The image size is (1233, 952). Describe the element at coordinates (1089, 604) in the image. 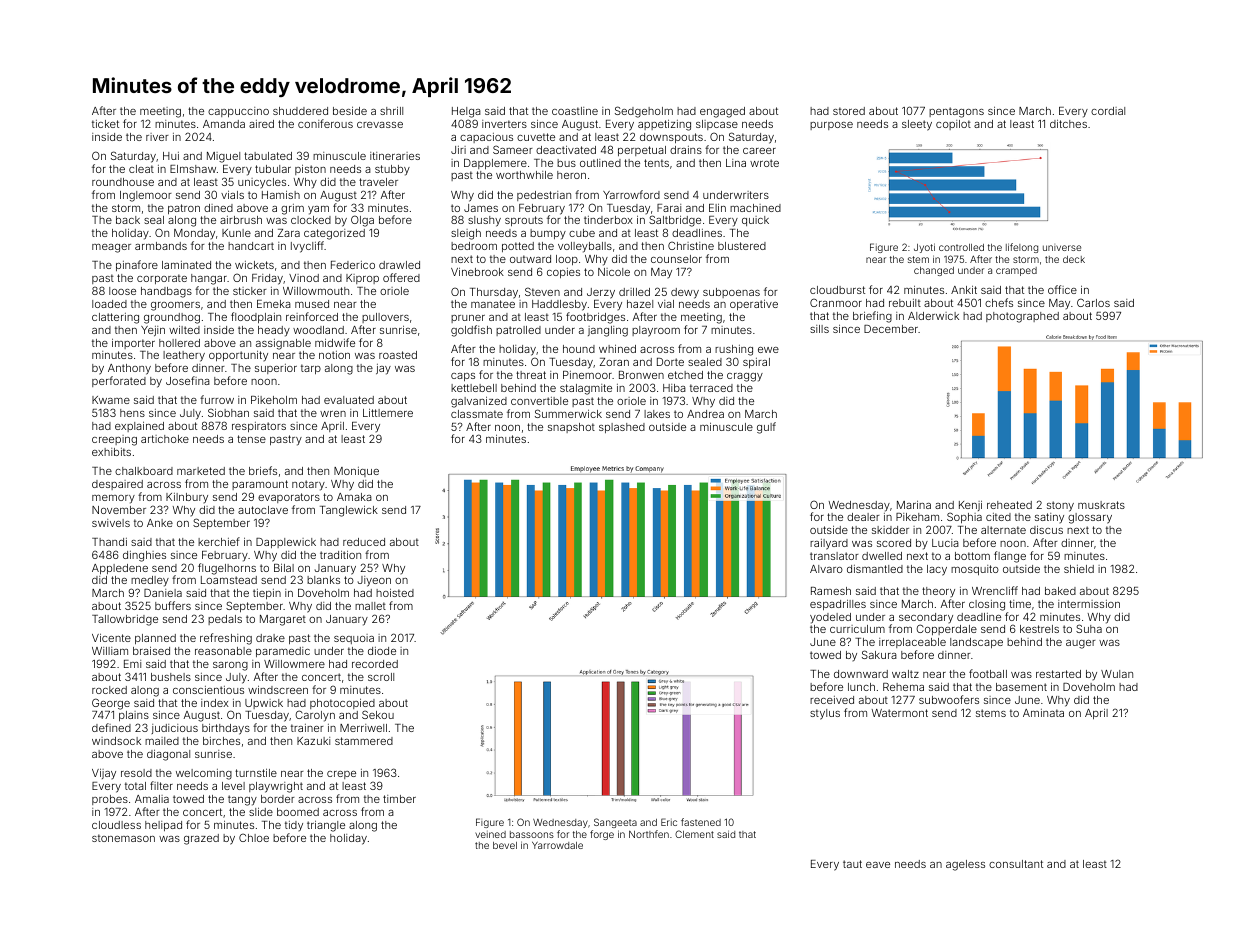

I see `intermission` at that location.
